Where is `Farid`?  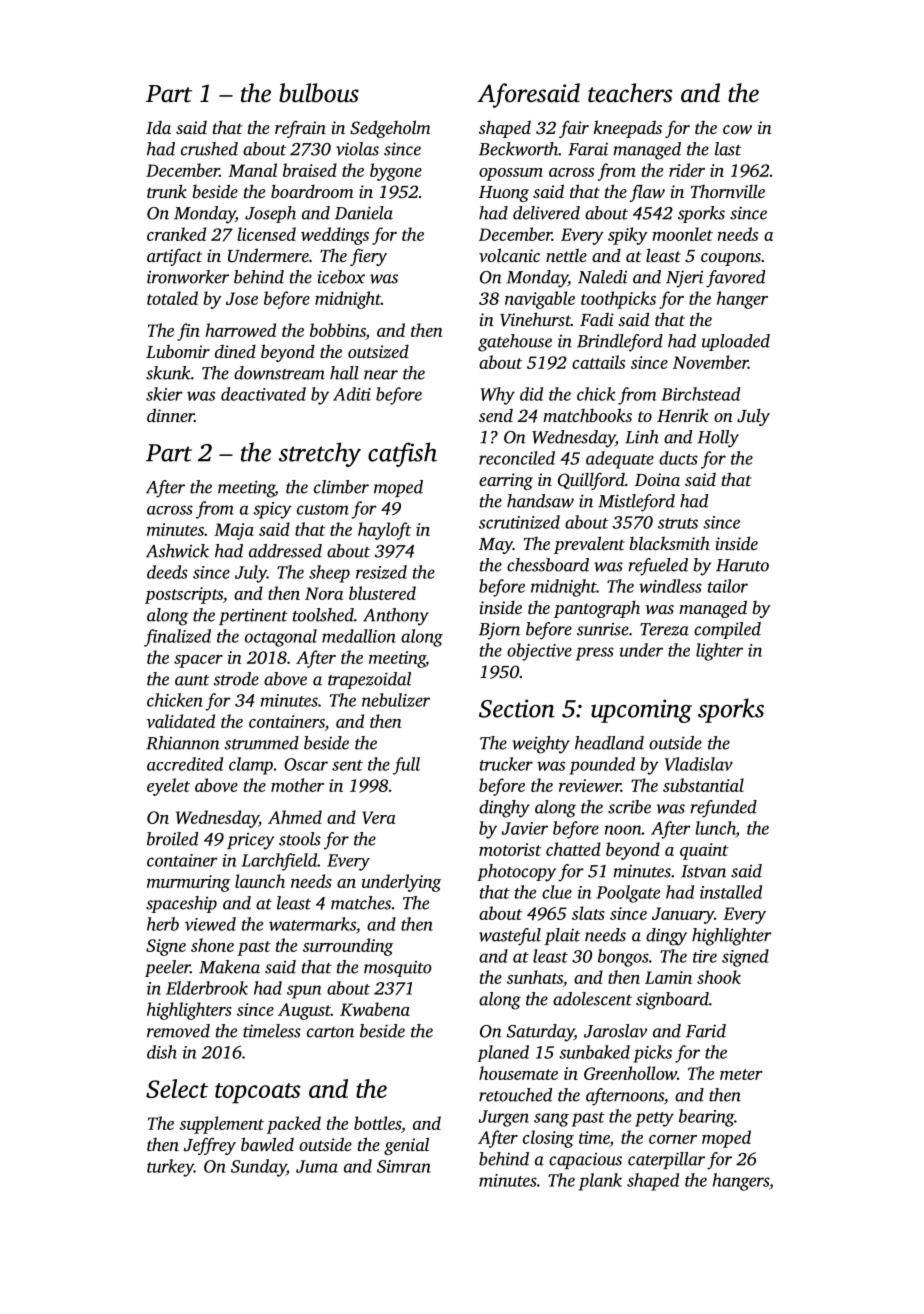 Farid is located at coordinates (706, 1031).
